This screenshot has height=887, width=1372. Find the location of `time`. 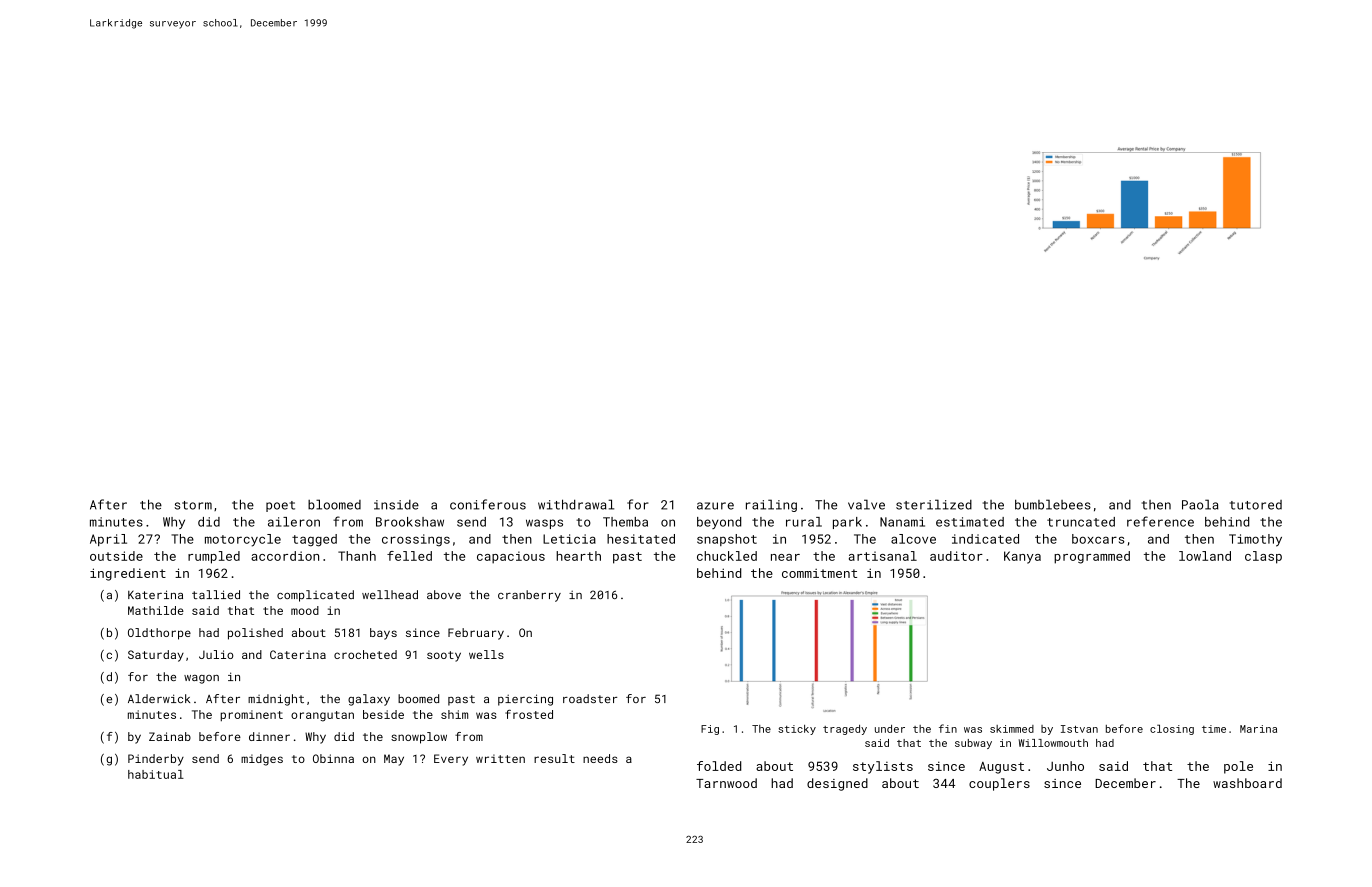

time is located at coordinates (1214, 729).
